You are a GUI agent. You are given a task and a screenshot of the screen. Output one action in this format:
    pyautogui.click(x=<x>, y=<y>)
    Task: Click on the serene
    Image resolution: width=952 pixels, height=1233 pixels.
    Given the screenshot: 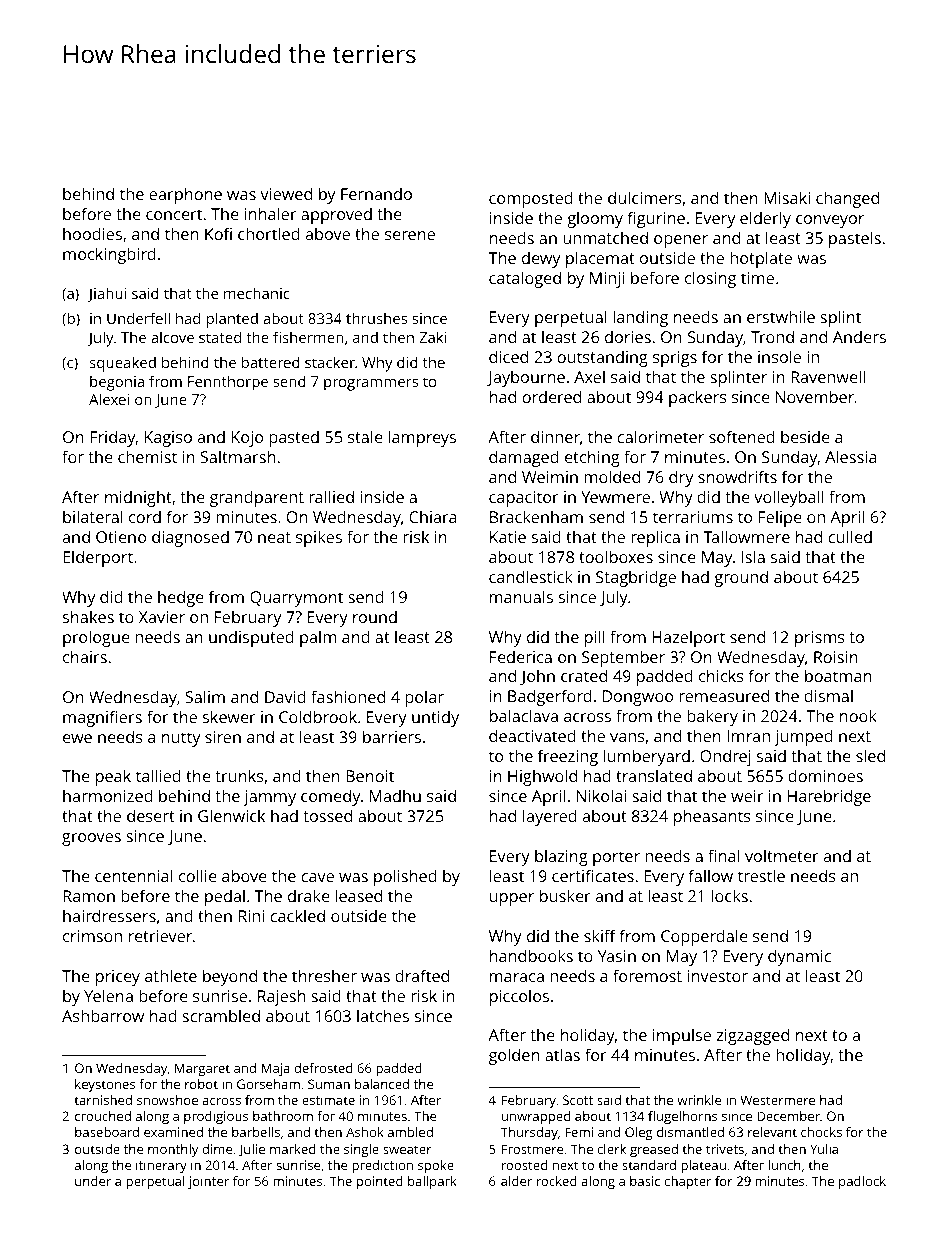 What is the action you would take?
    pyautogui.click(x=410, y=235)
